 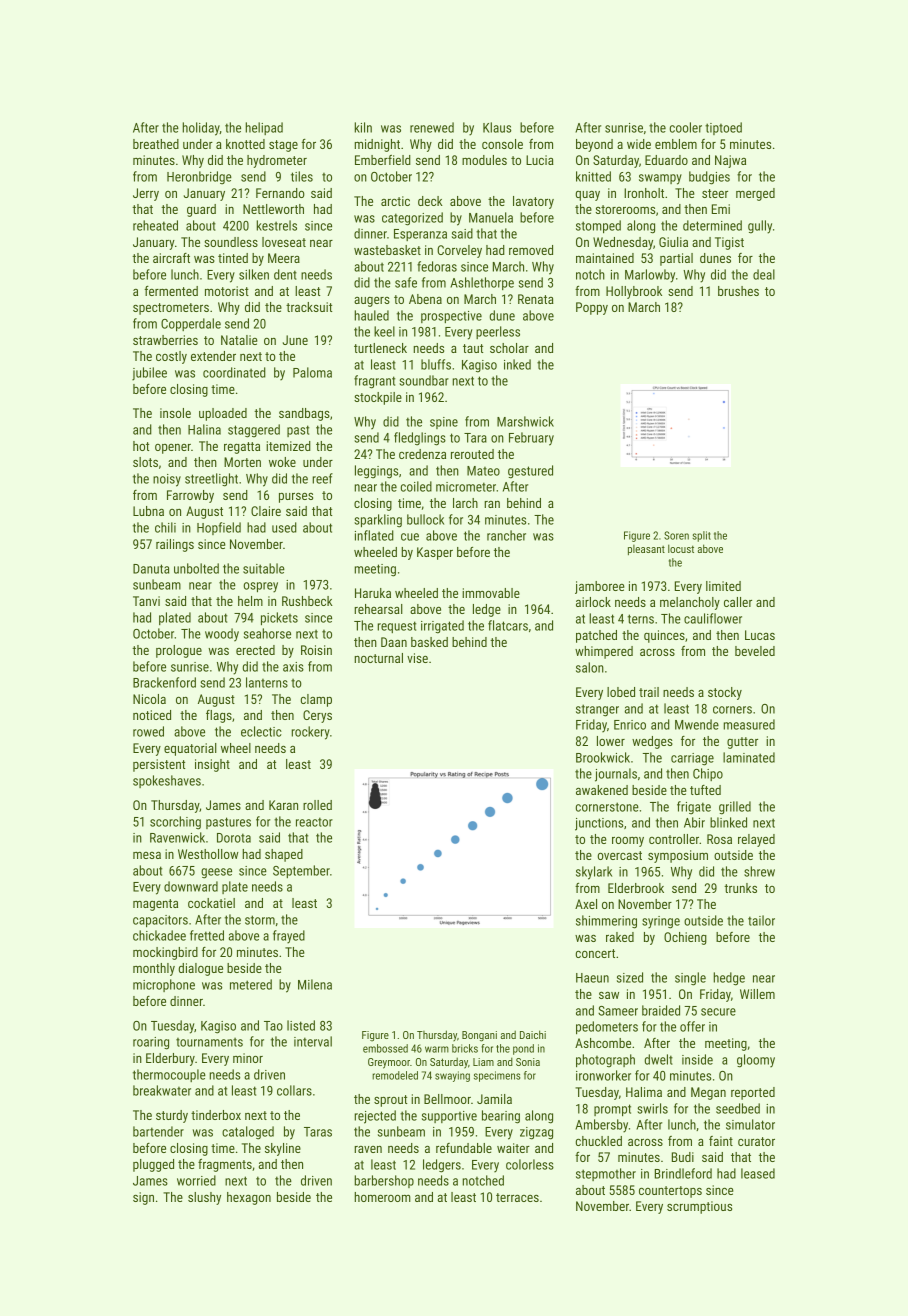 I want to click on pleasant, so click(x=646, y=550).
